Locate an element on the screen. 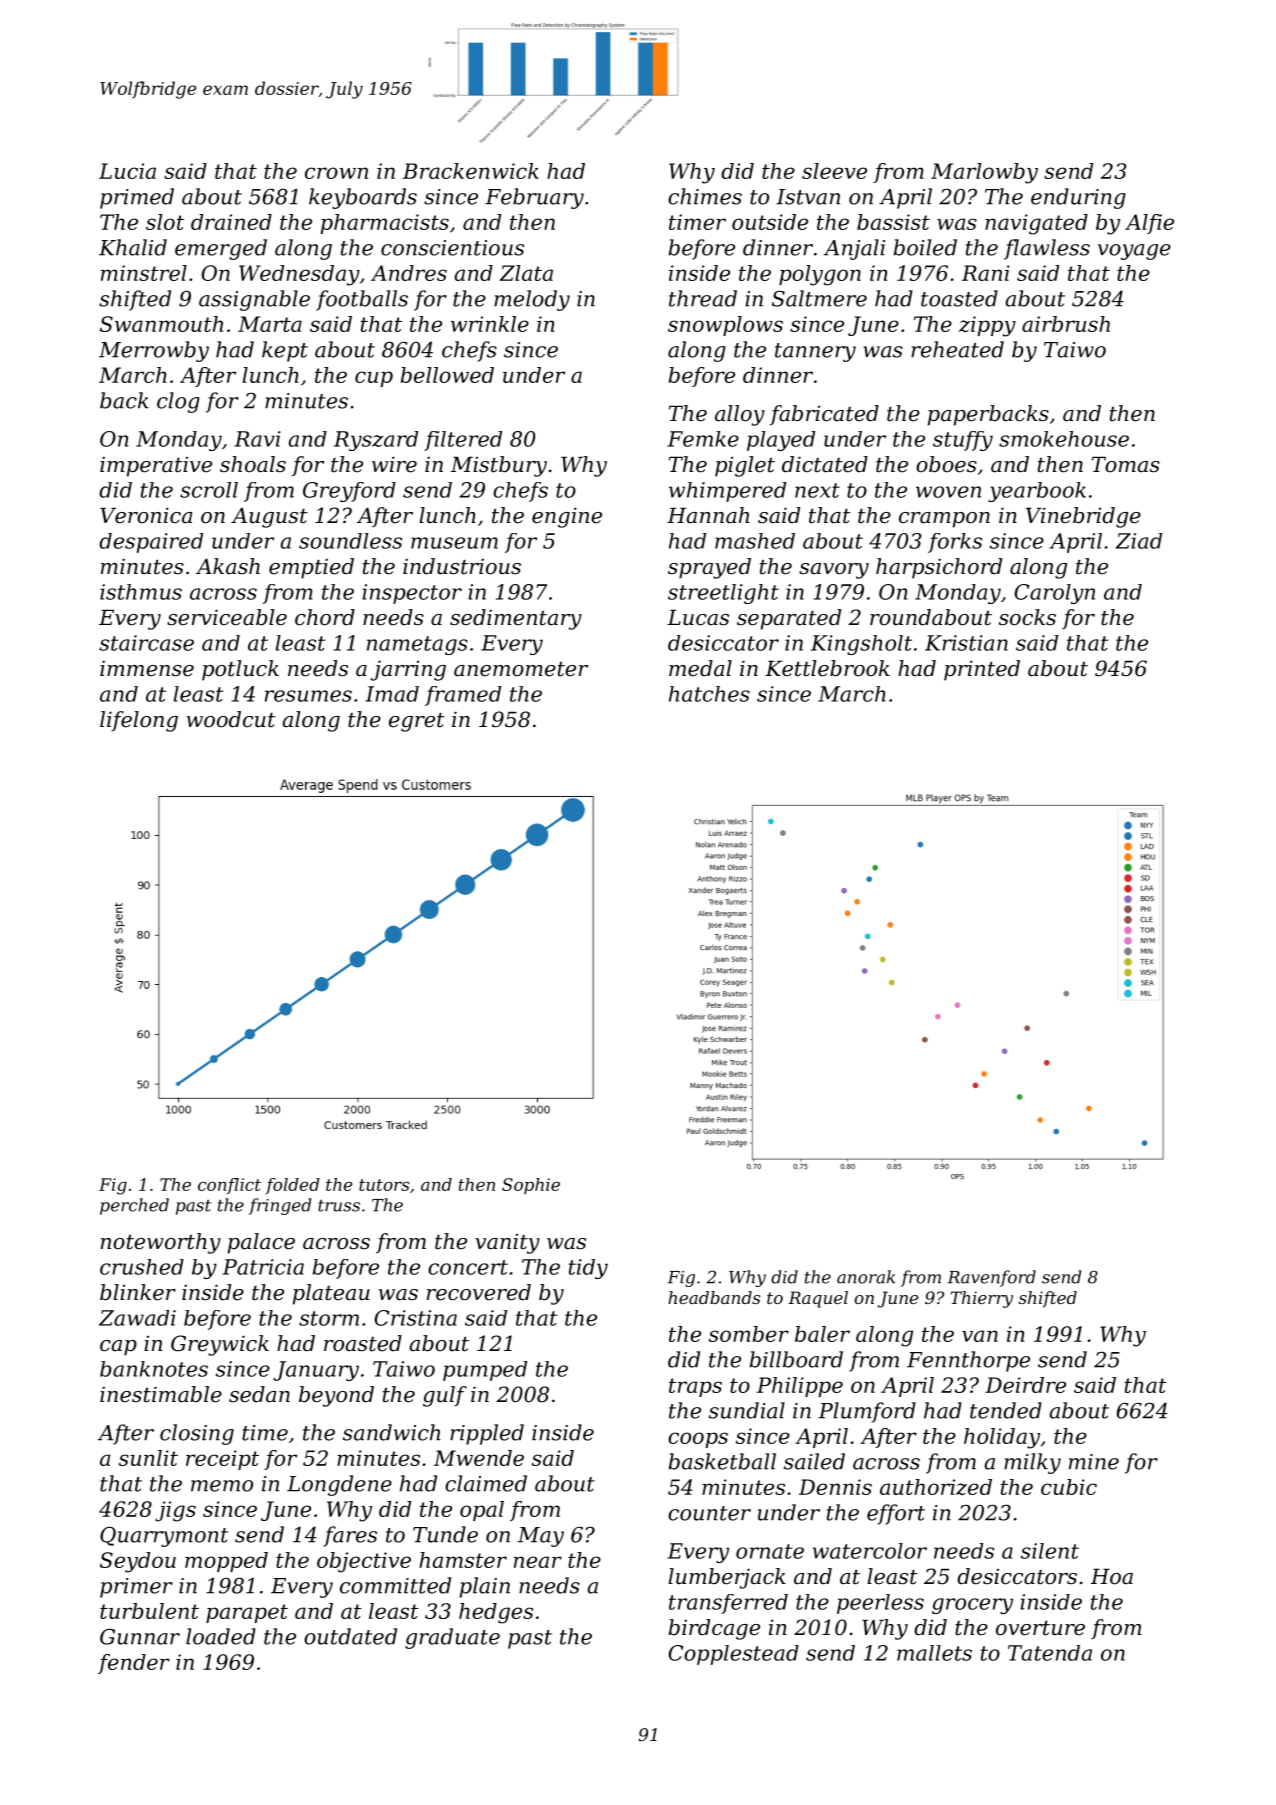 The height and width of the screenshot is (1805, 1276). imperative is located at coordinates (156, 466).
